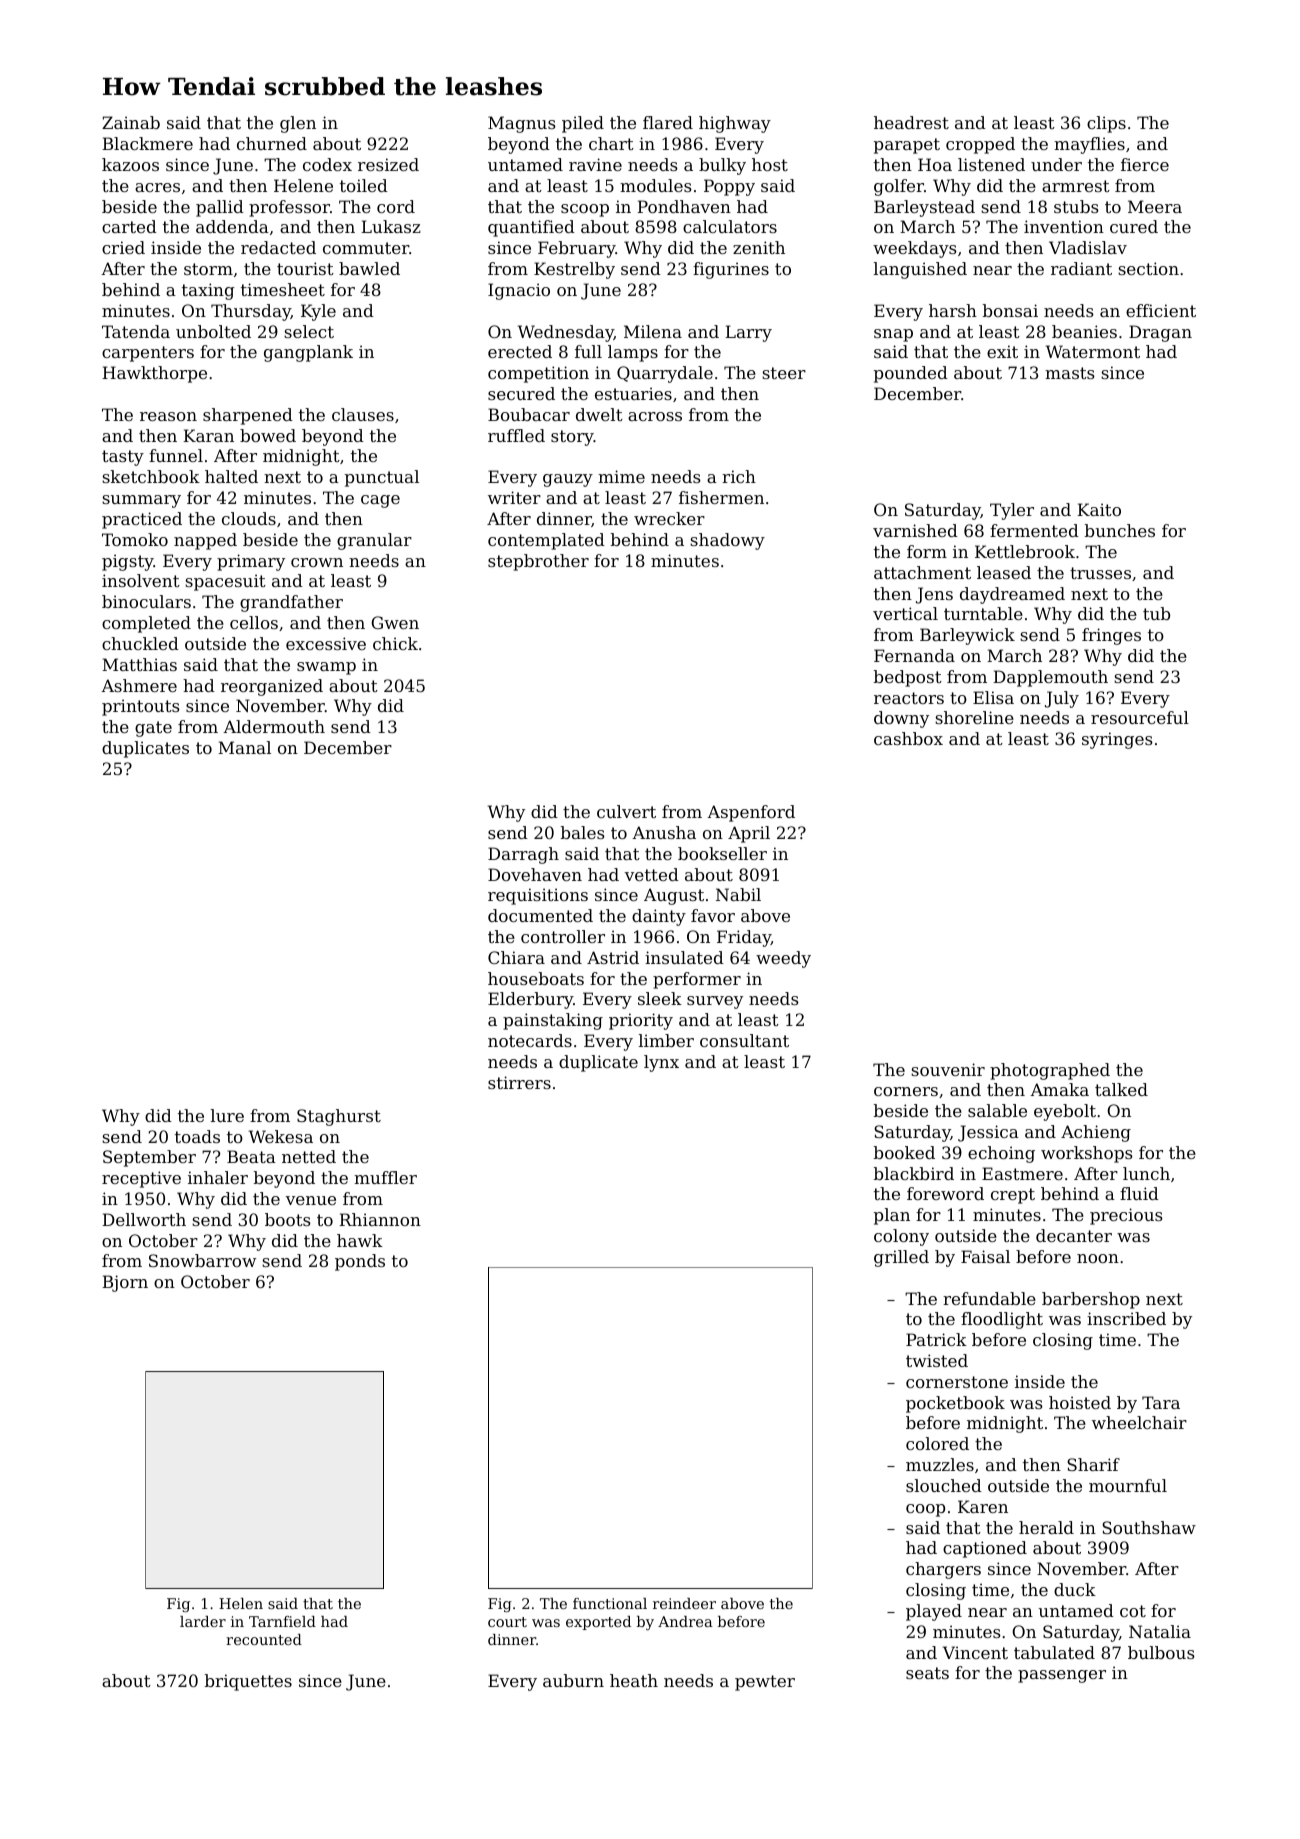  I want to click on gate, so click(153, 729).
